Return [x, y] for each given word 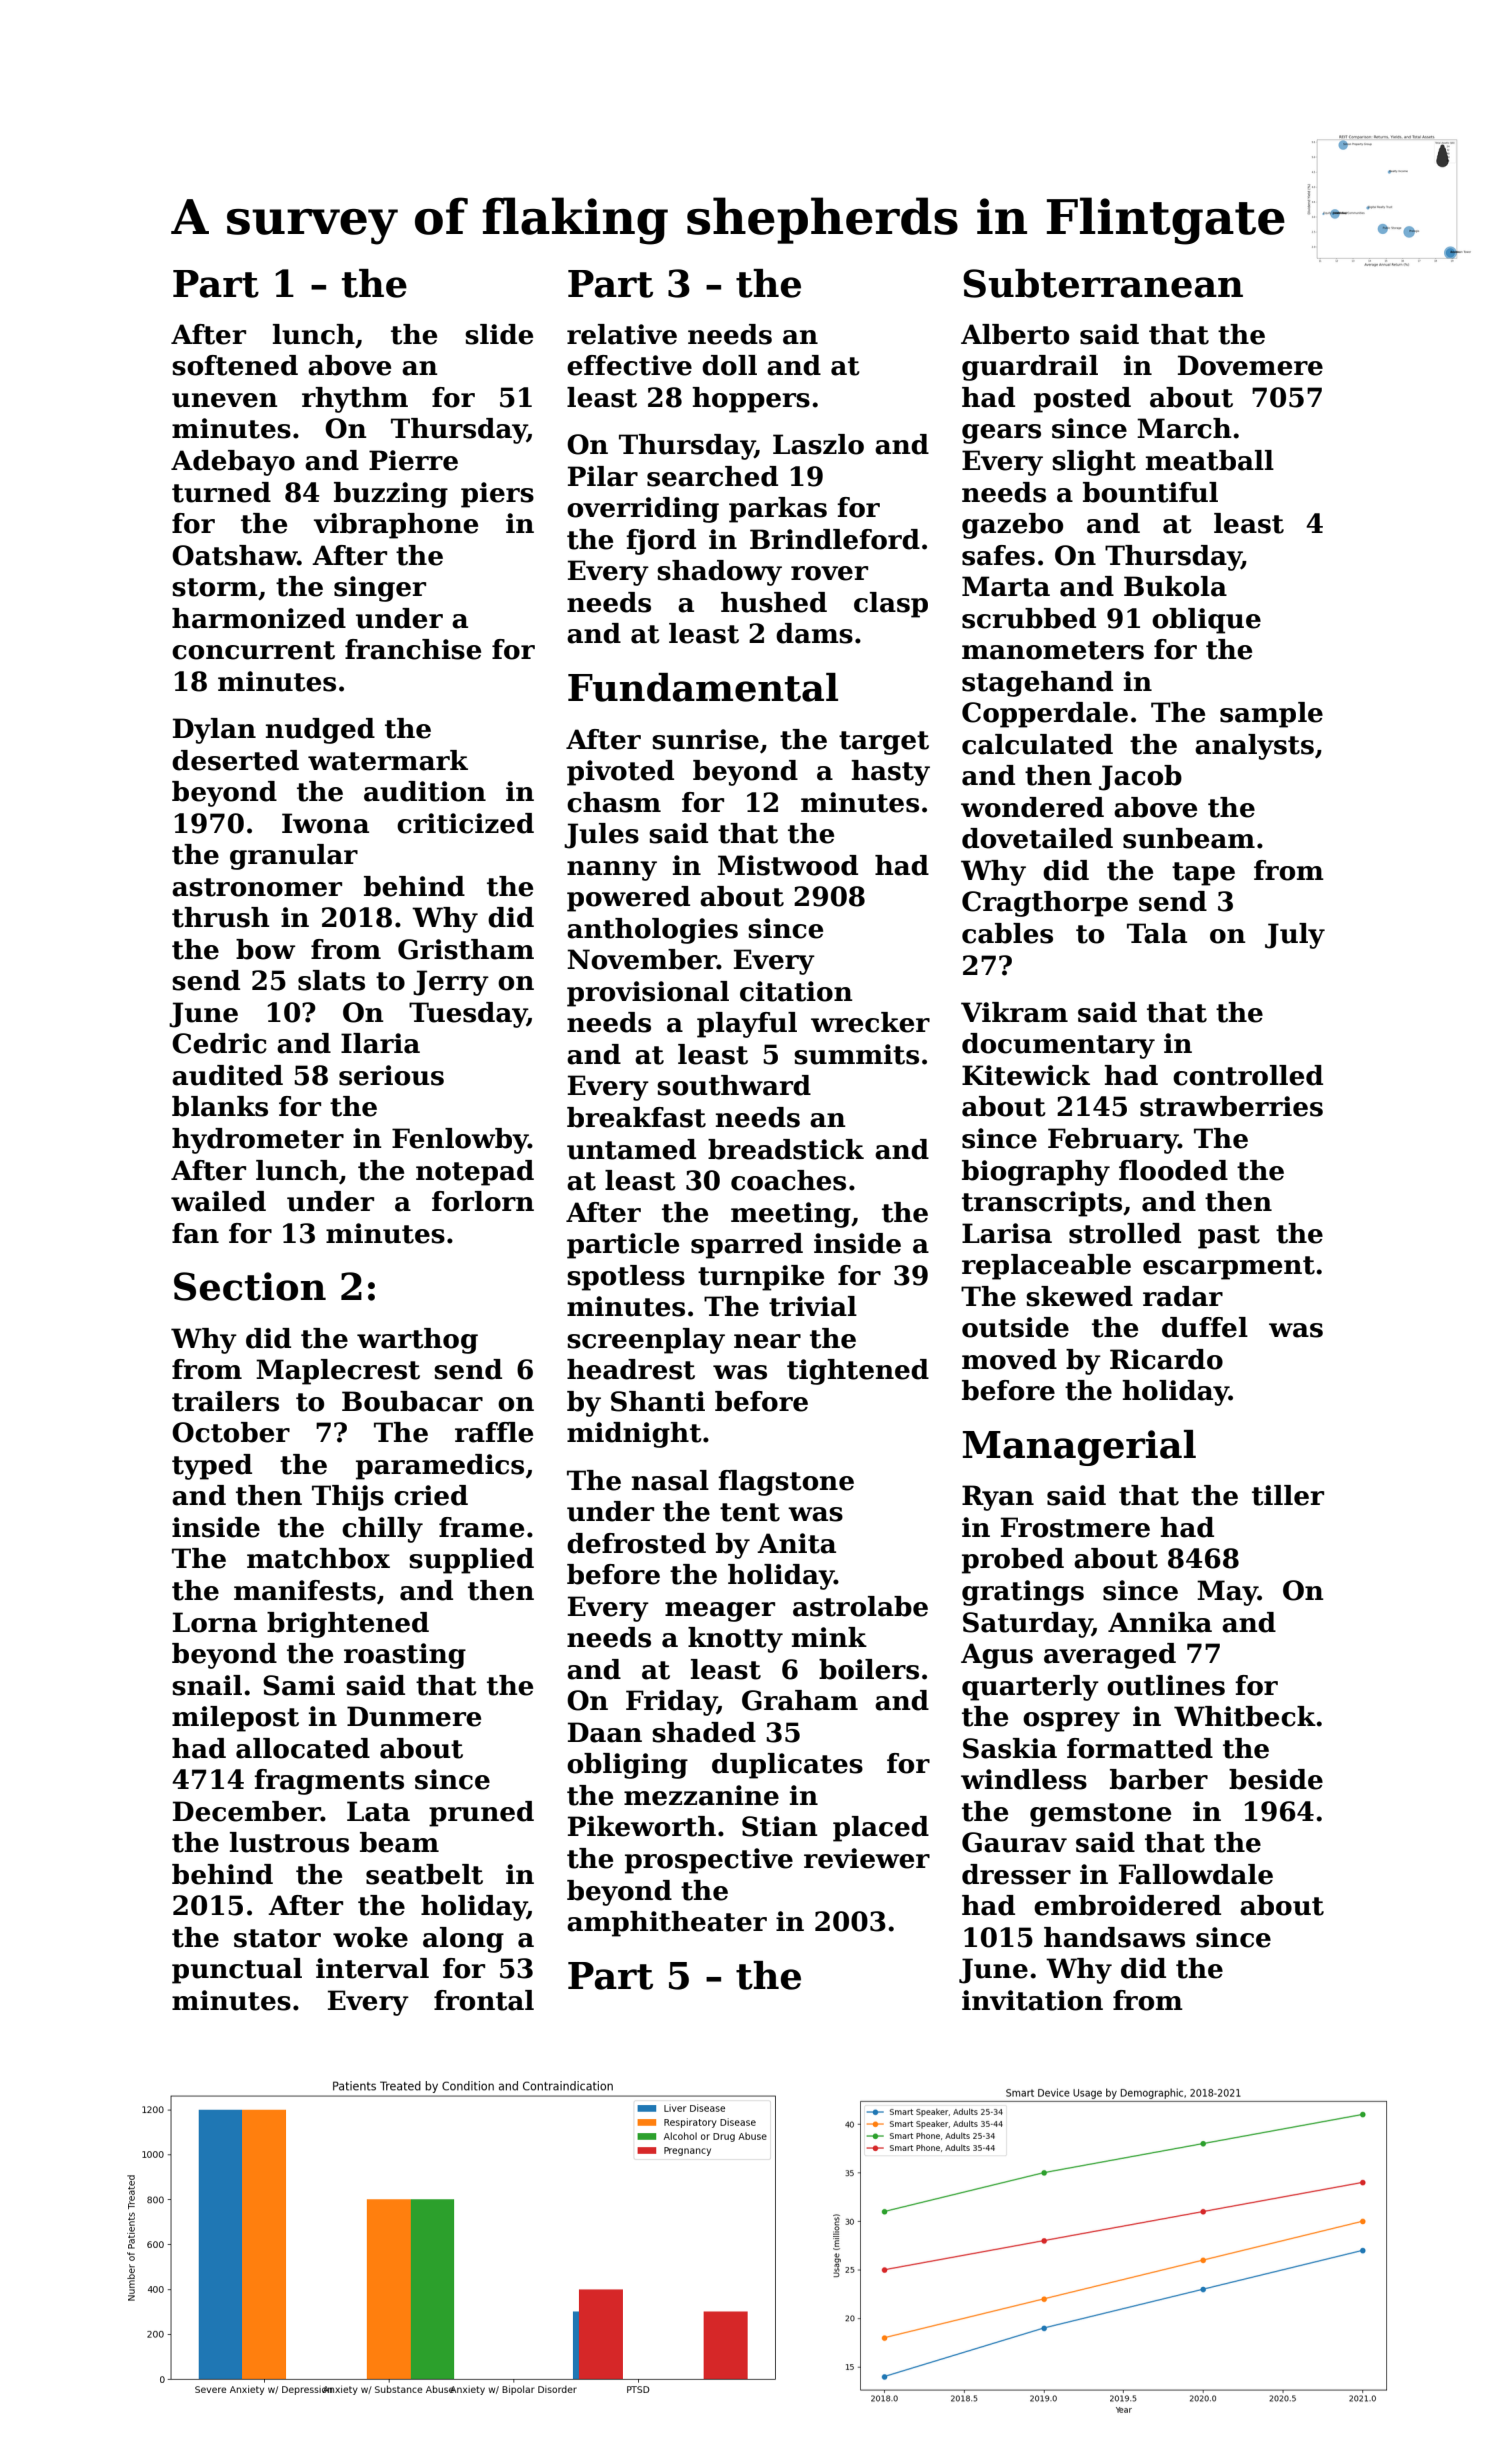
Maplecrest [338, 1372]
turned [221, 492]
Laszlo [818, 444]
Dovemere [1250, 365]
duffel [1205, 1327]
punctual [237, 1971]
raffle [494, 1432]
